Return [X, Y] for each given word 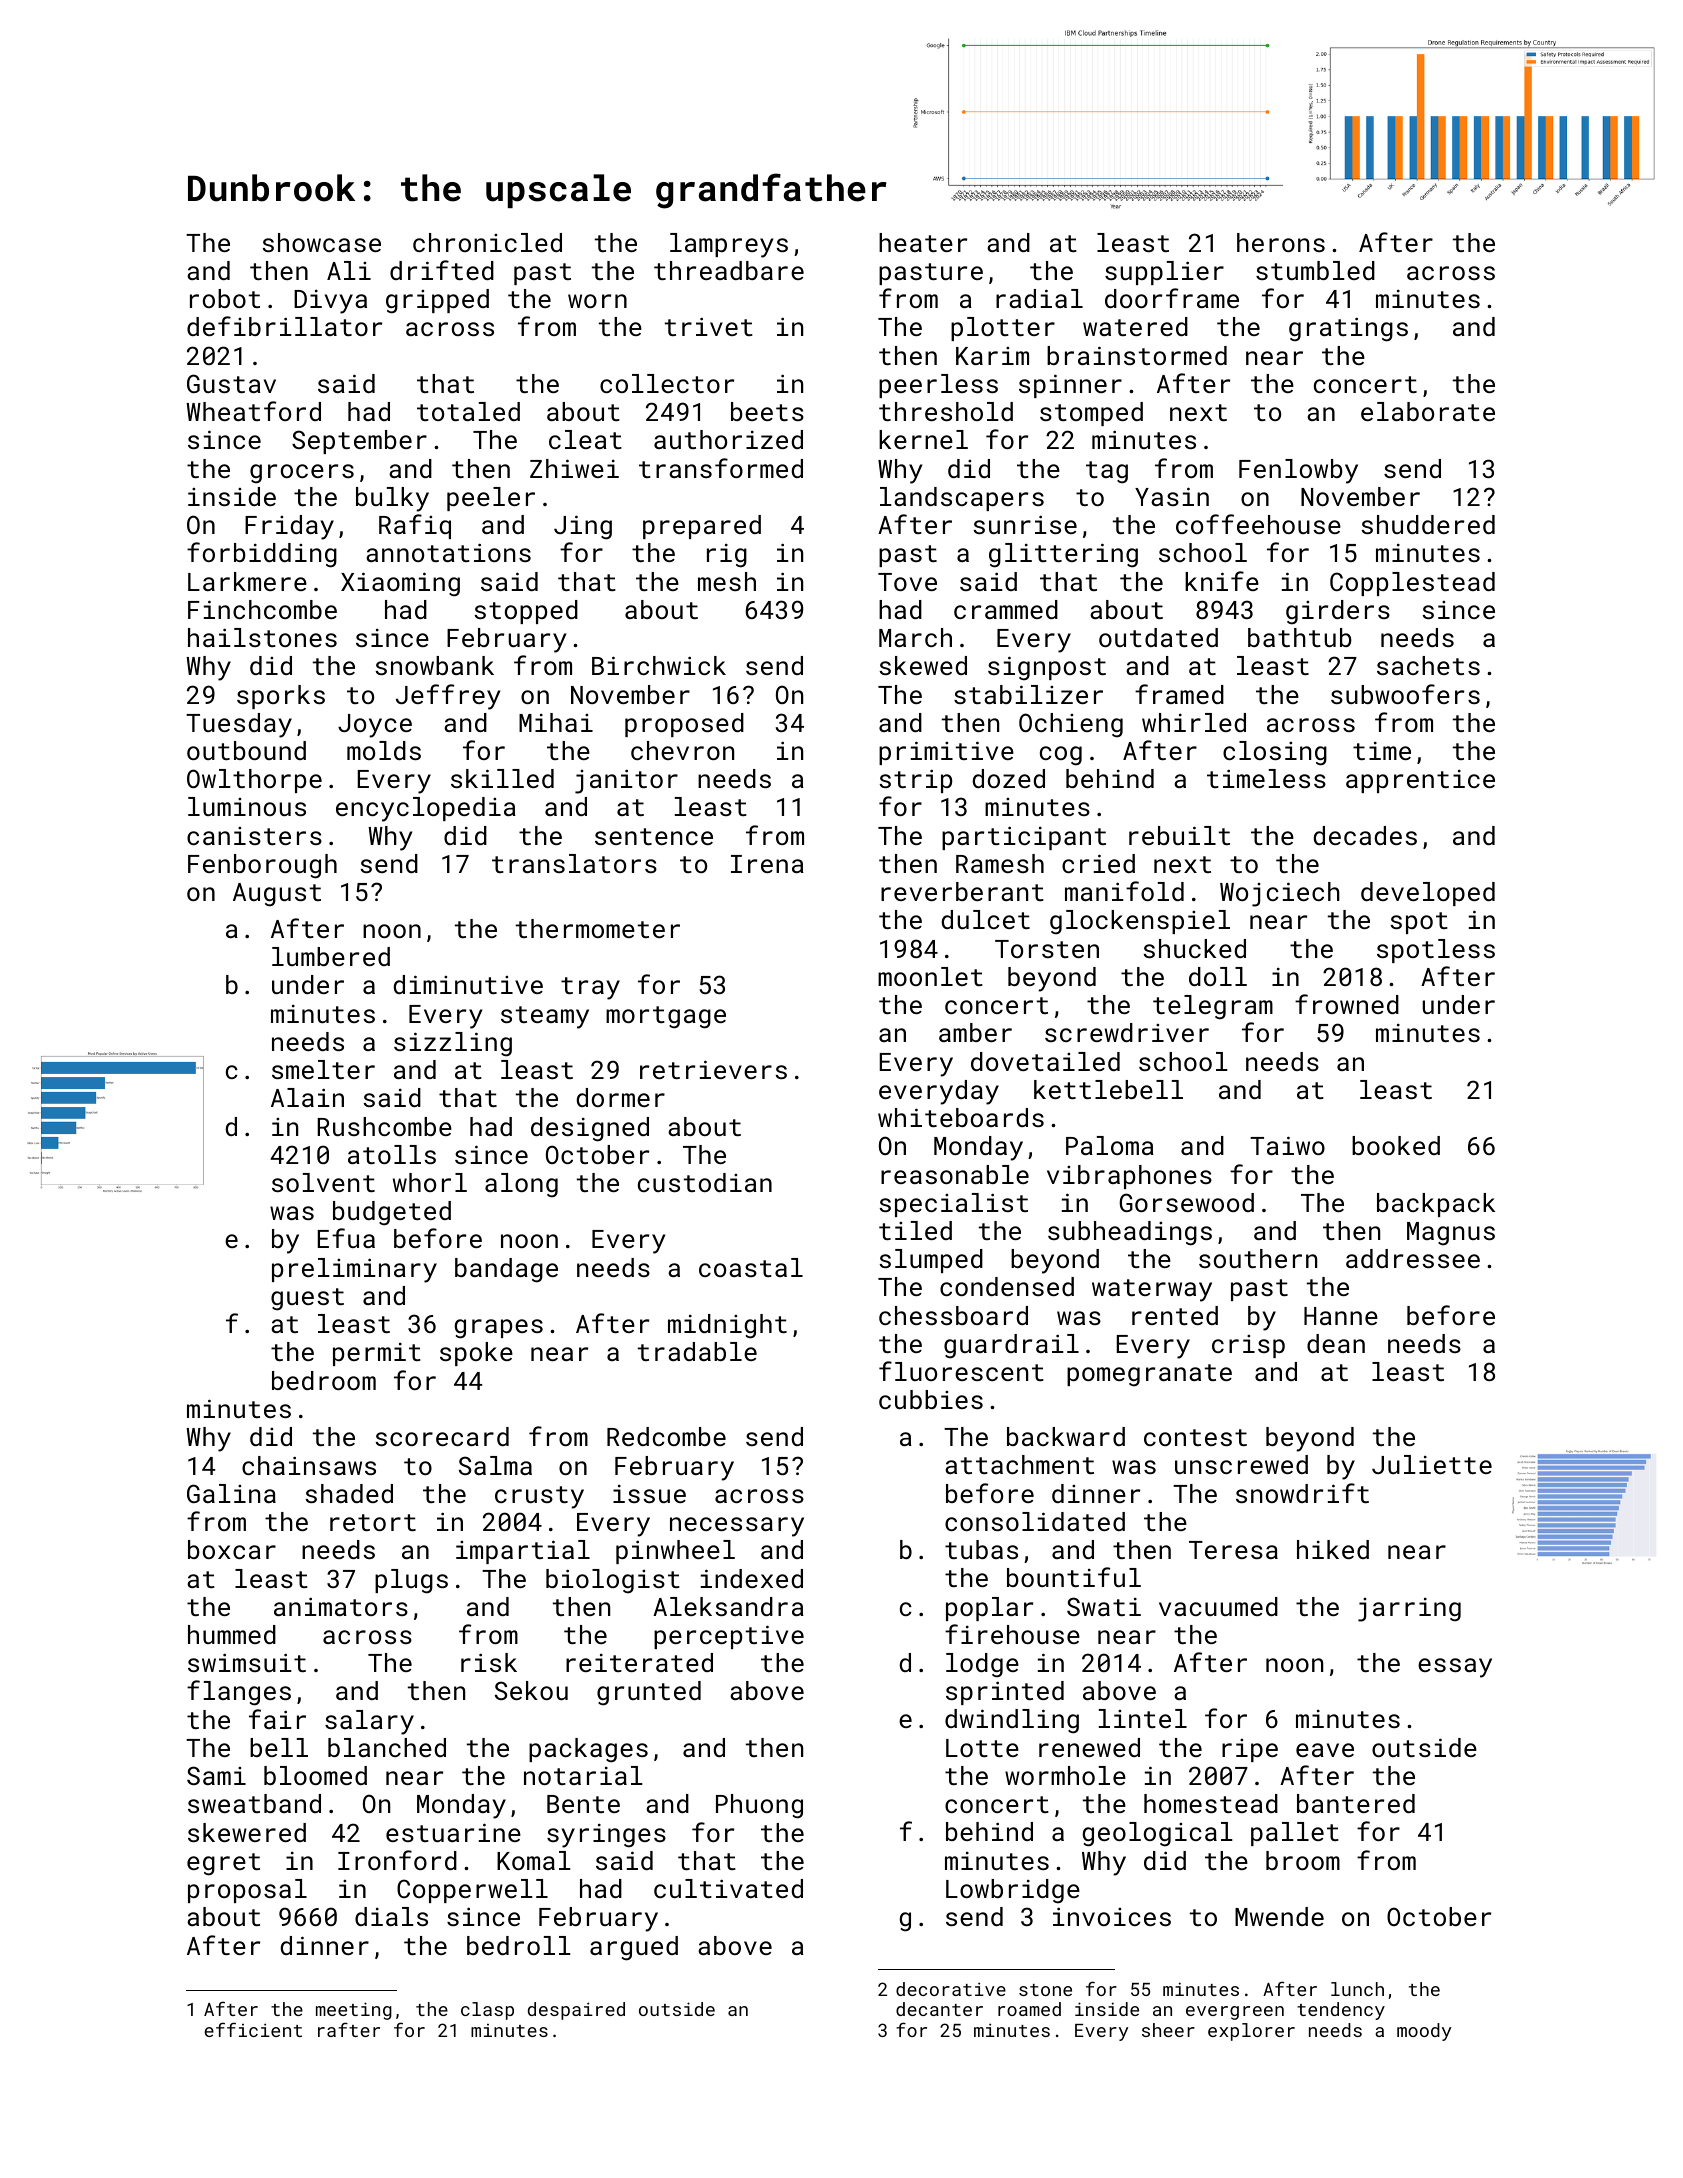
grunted [649, 1693]
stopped [526, 612]
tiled [915, 1230]
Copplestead [1412, 584]
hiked [1333, 1549]
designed [590, 1129]
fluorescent [961, 1371]
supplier [1164, 273]
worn [597, 301]
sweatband [254, 1803]
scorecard [442, 1436]
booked [1396, 1145]
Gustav [231, 383]
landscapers [962, 499]
